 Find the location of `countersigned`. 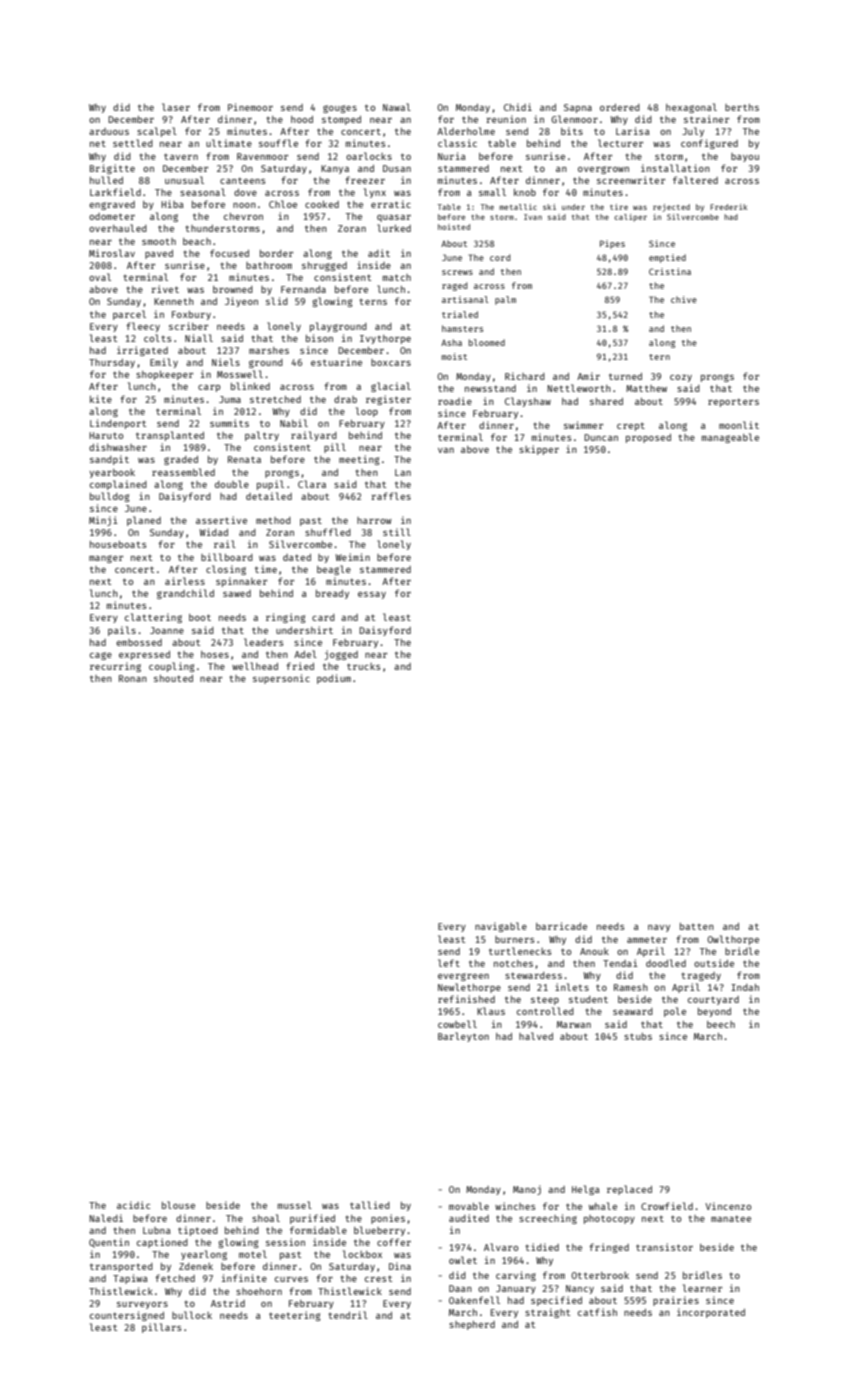

countersigned is located at coordinates (127, 1316).
